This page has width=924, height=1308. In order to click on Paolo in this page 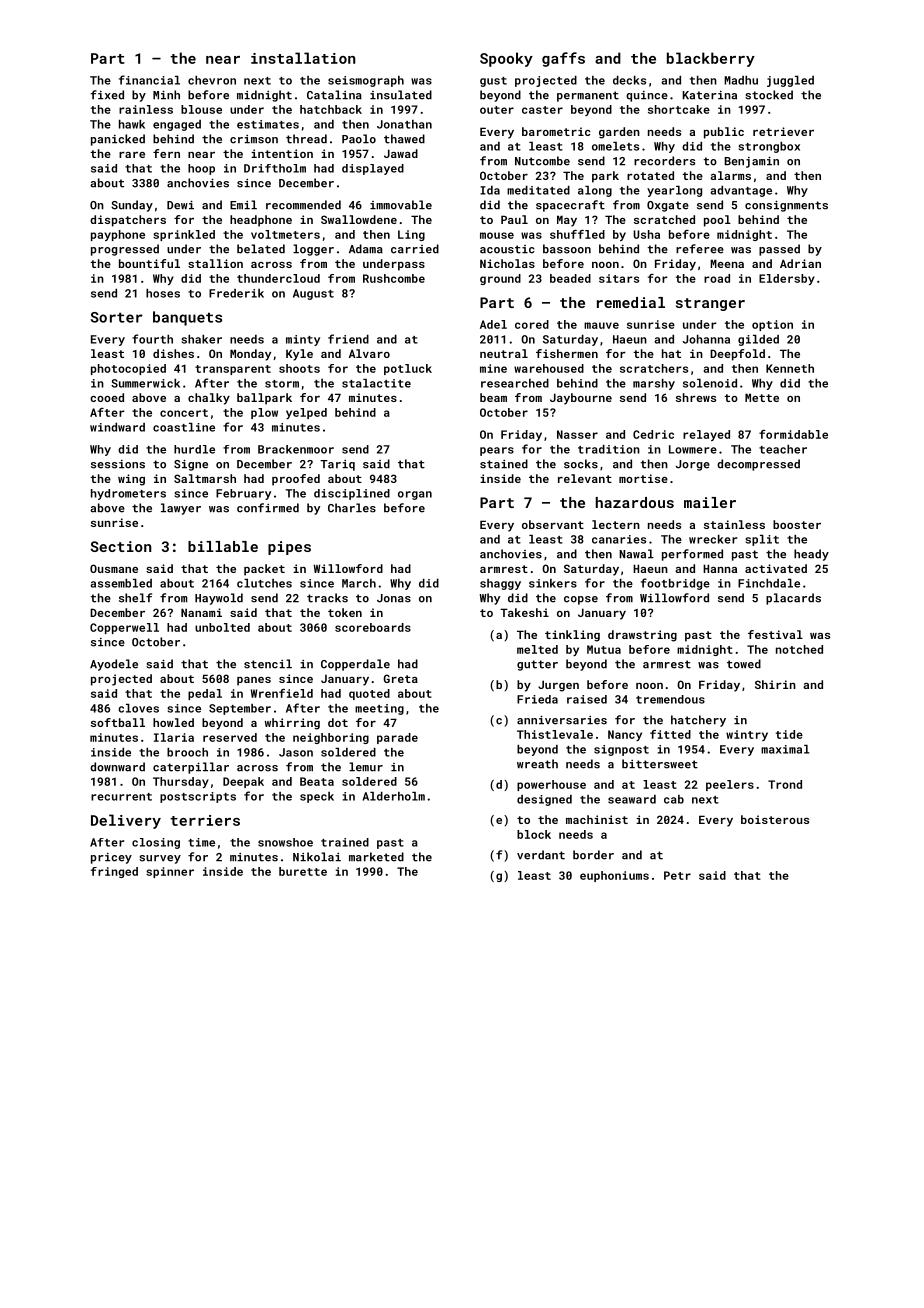, I will do `click(359, 139)`.
